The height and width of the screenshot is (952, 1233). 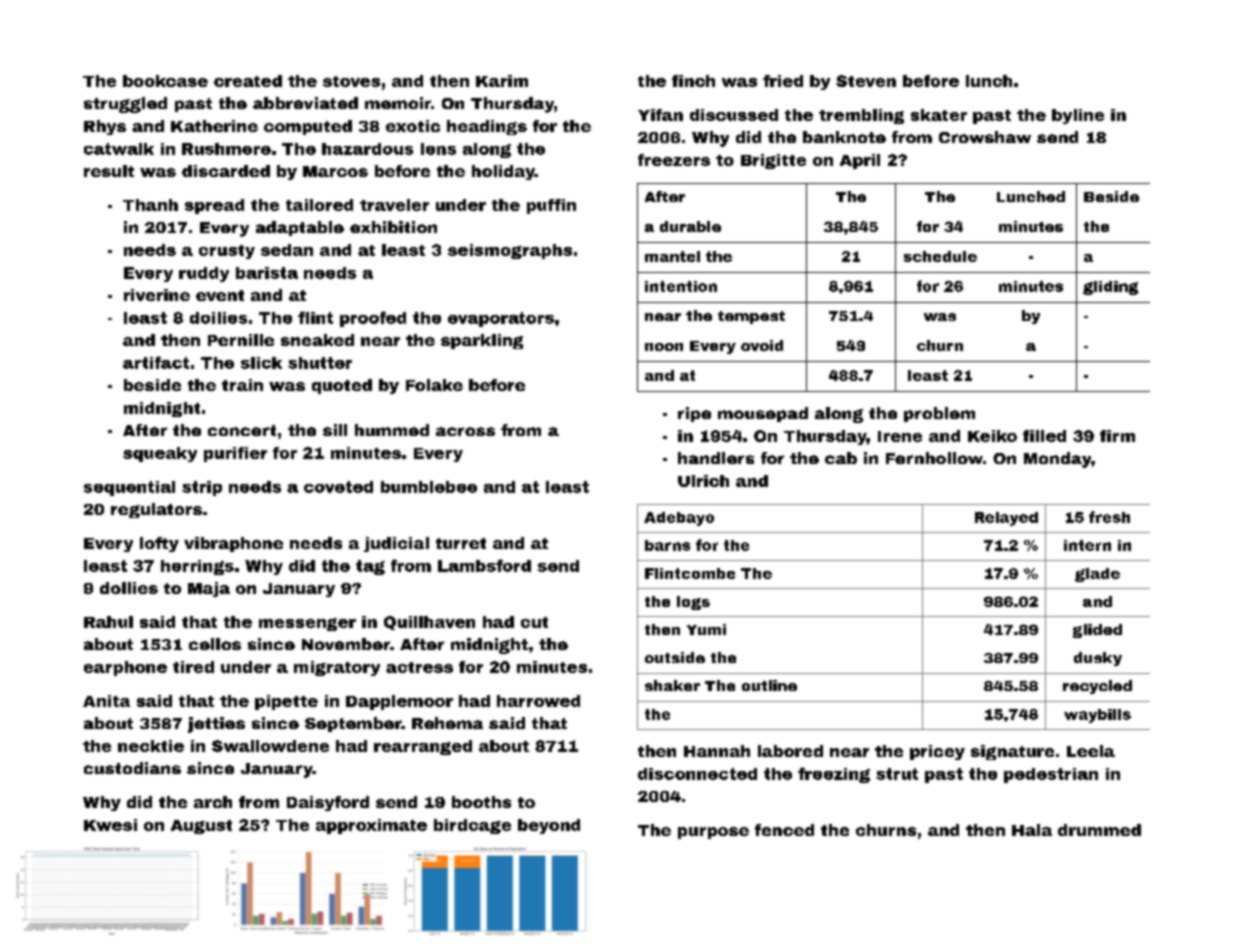 I want to click on logs, so click(x=693, y=603).
